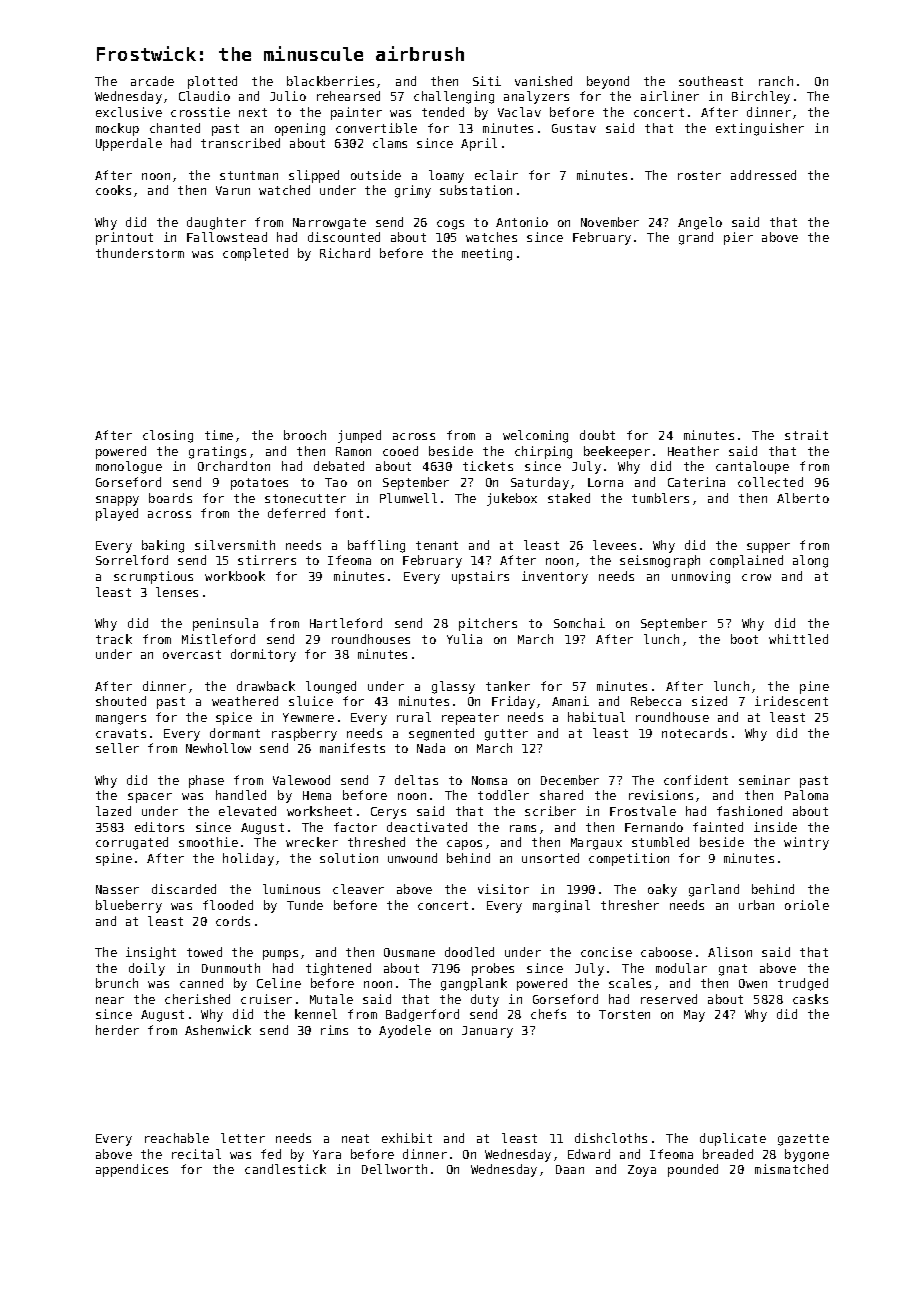  What do you see at coordinates (487, 254) in the page?
I see `meeting` at bounding box center [487, 254].
